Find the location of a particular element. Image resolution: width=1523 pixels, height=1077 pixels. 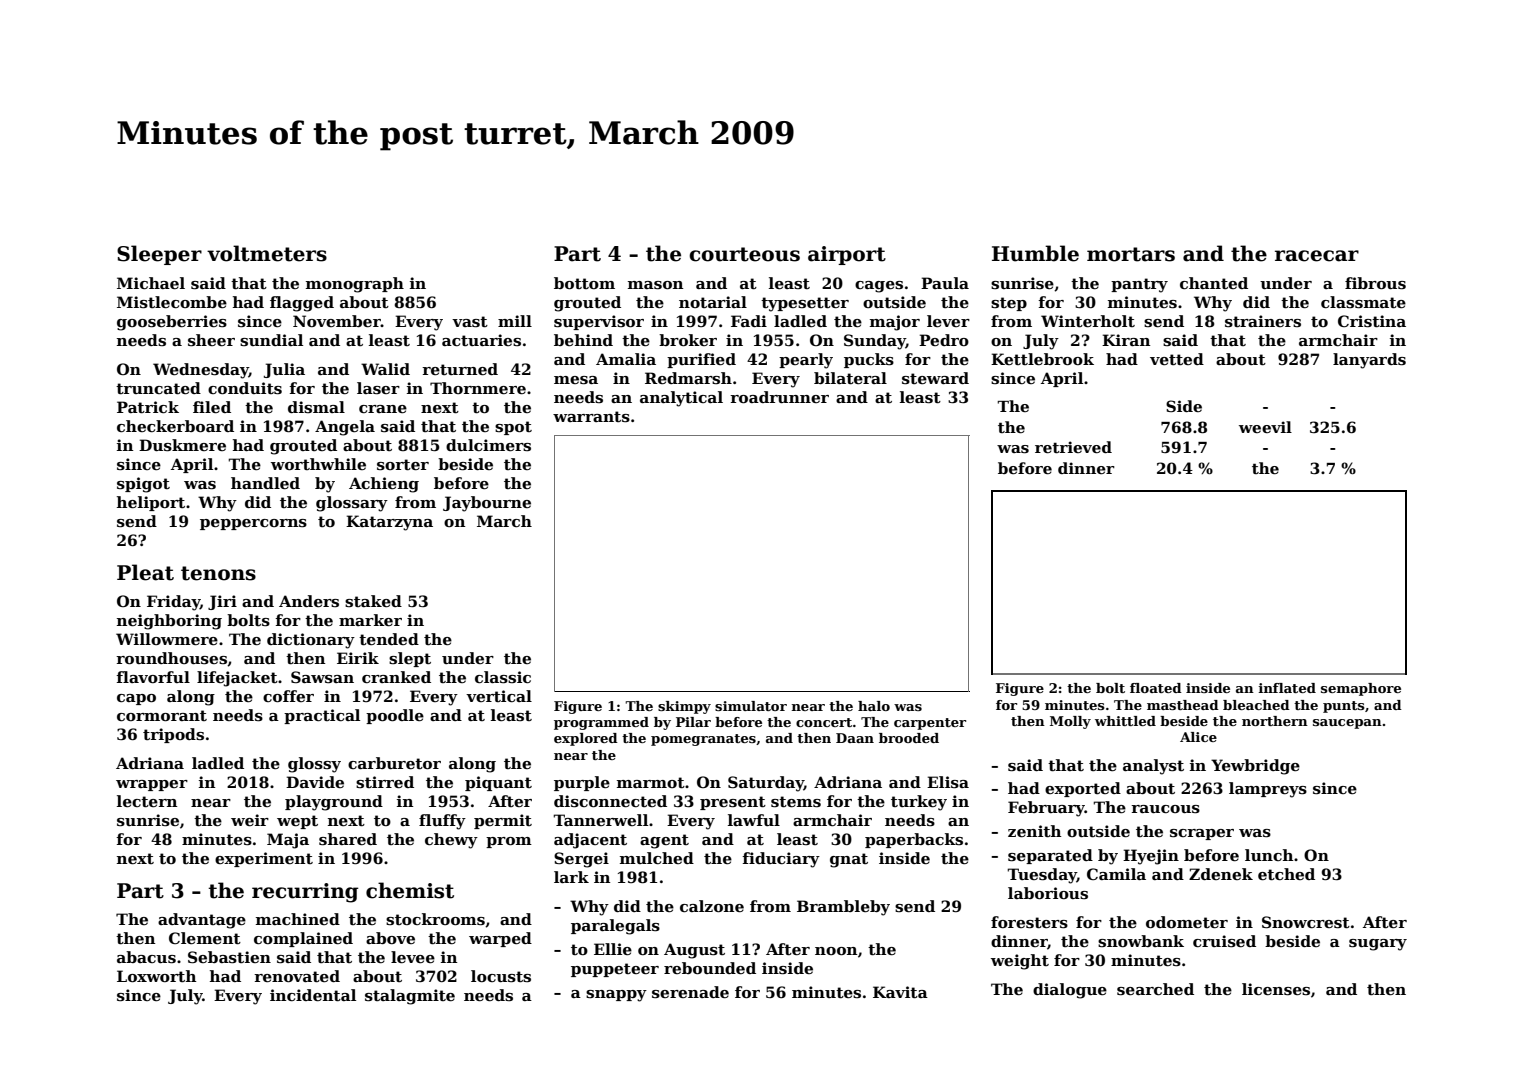

lectern is located at coordinates (147, 801).
